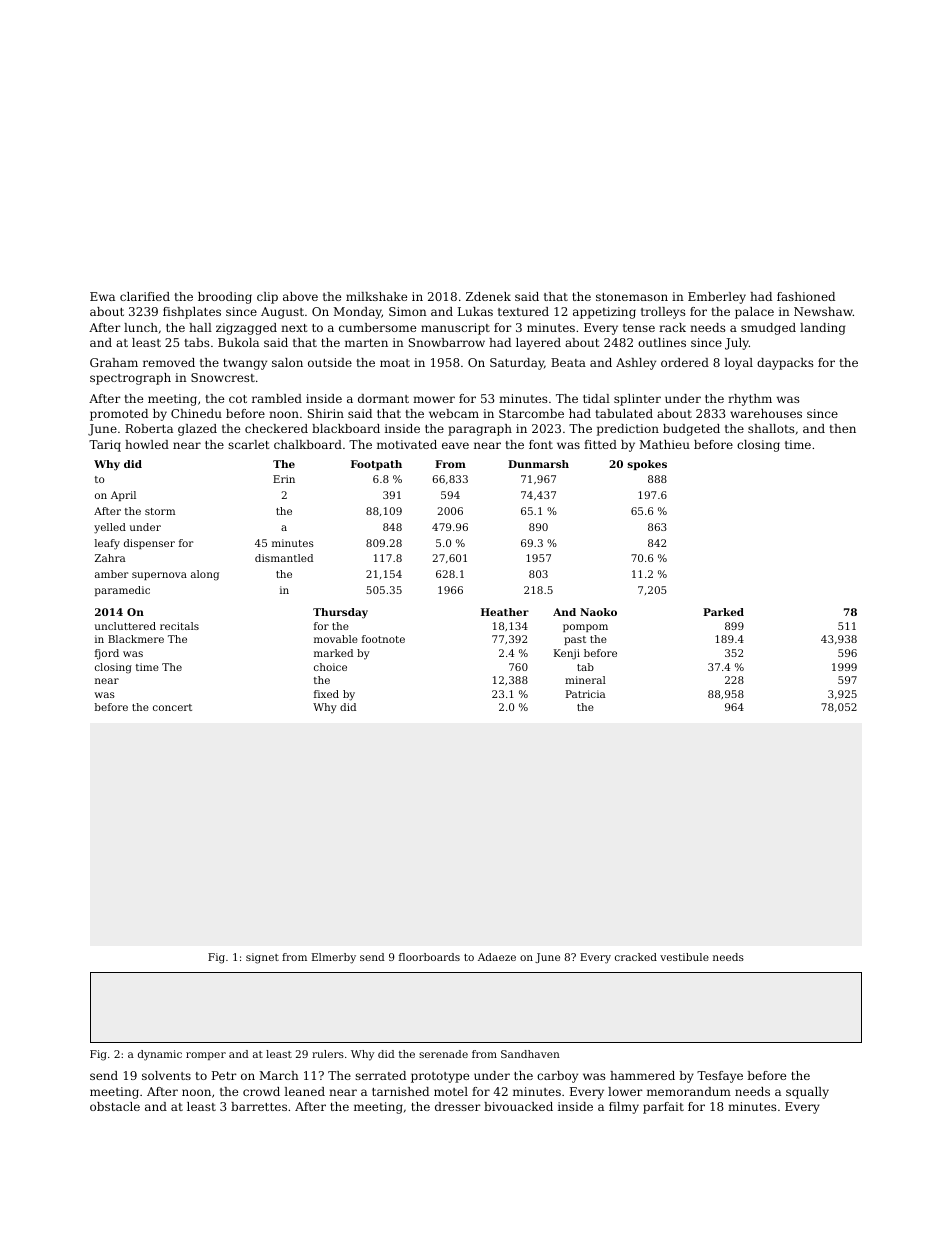 The image size is (952, 1233). I want to click on vestibule, so click(684, 957).
